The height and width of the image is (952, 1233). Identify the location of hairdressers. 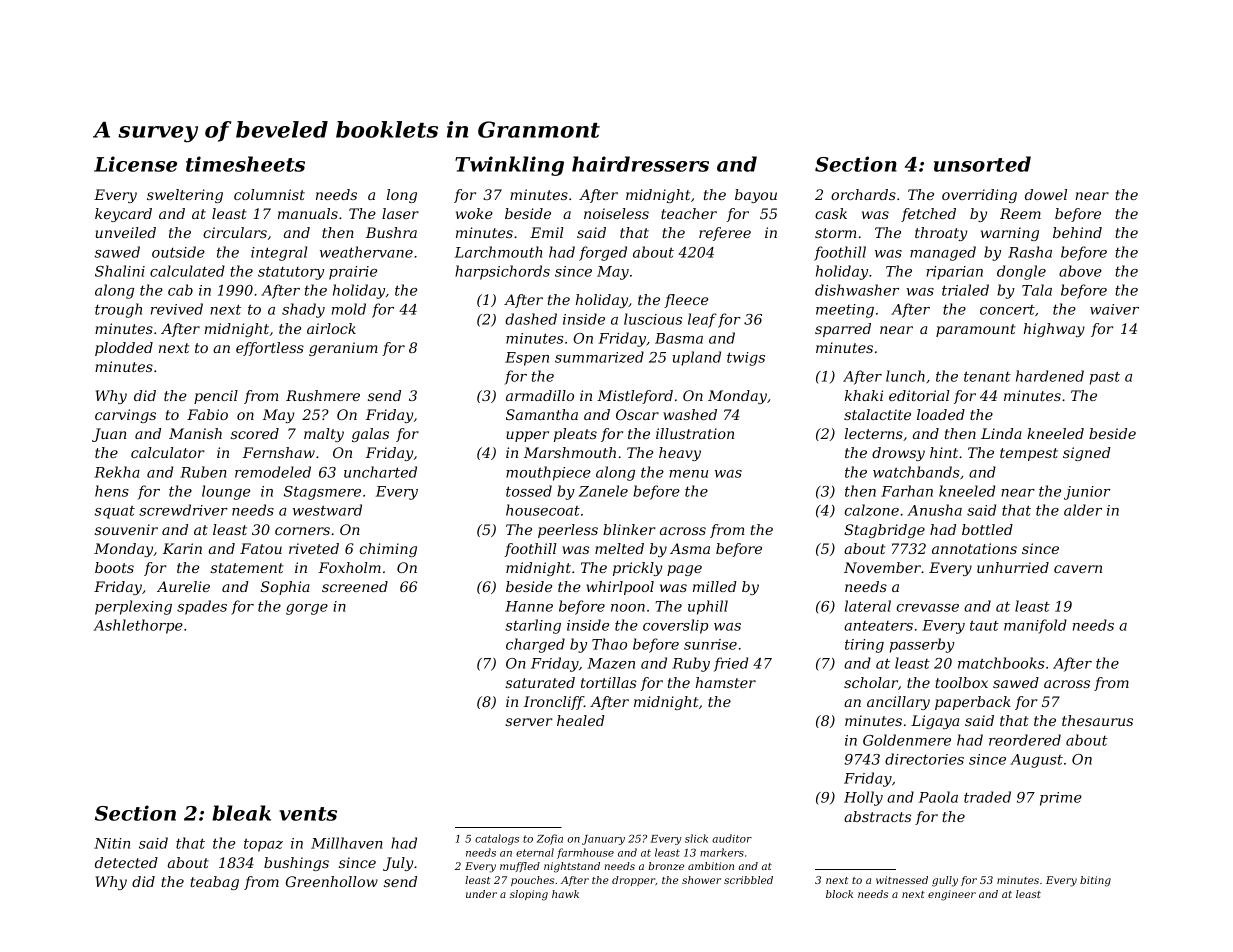
(640, 164).
